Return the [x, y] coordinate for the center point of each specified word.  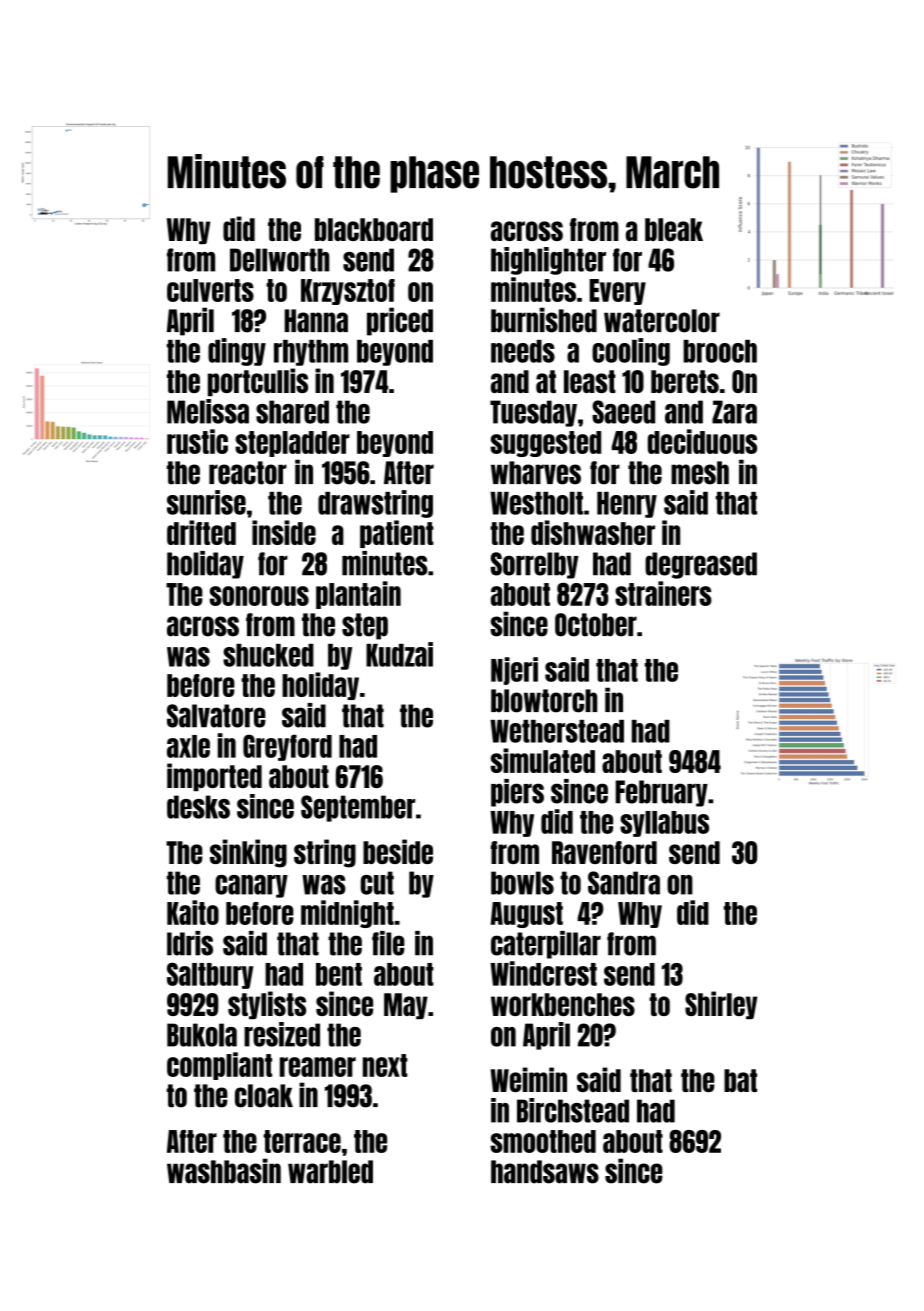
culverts [210, 290]
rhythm [311, 353]
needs [523, 351]
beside [398, 851]
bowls [522, 883]
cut [377, 883]
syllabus [664, 824]
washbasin [224, 1171]
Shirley [721, 1005]
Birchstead [573, 1110]
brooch [720, 351]
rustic [197, 441]
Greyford [287, 747]
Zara [734, 412]
